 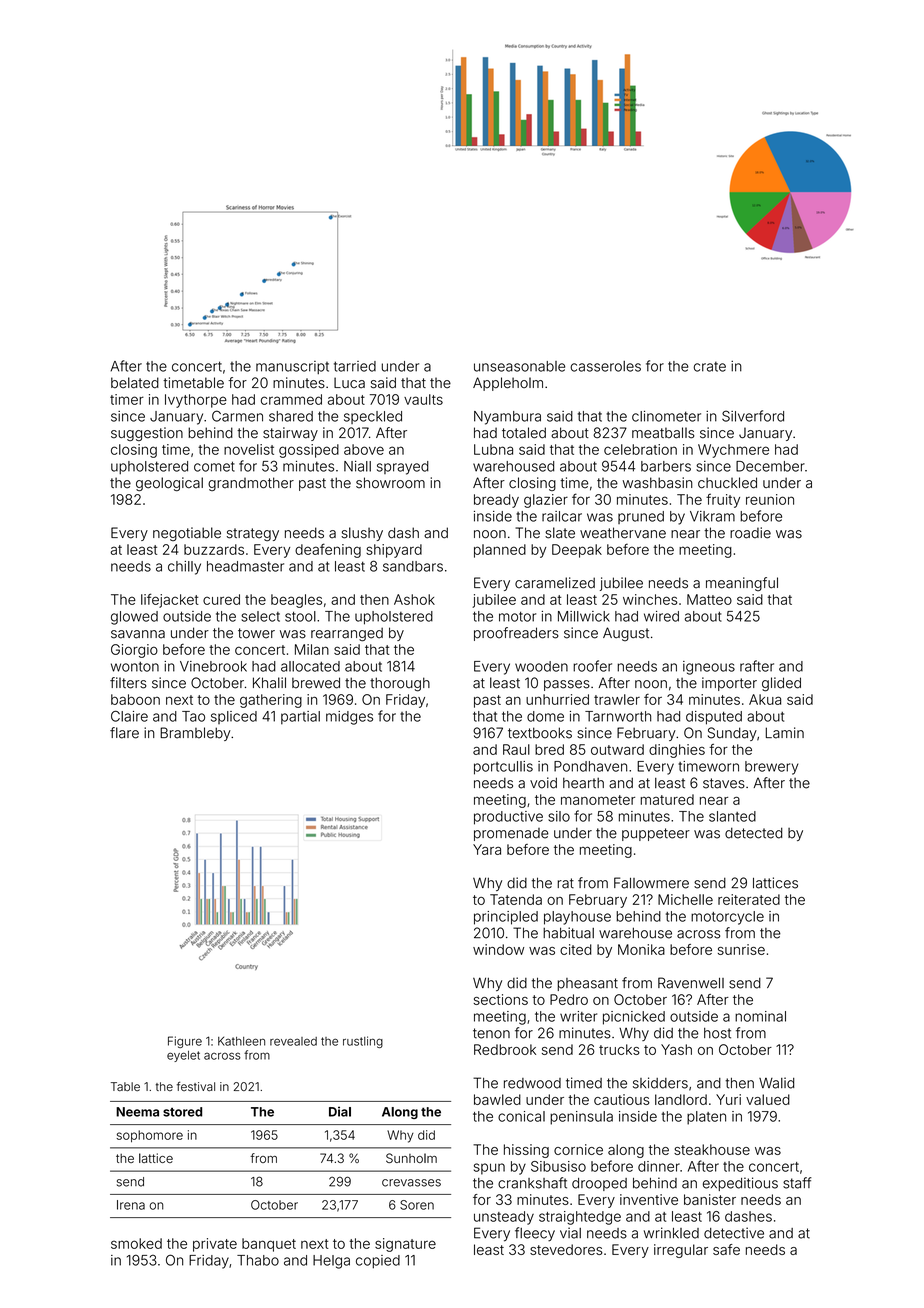 I want to click on Thabo, so click(x=258, y=1260).
